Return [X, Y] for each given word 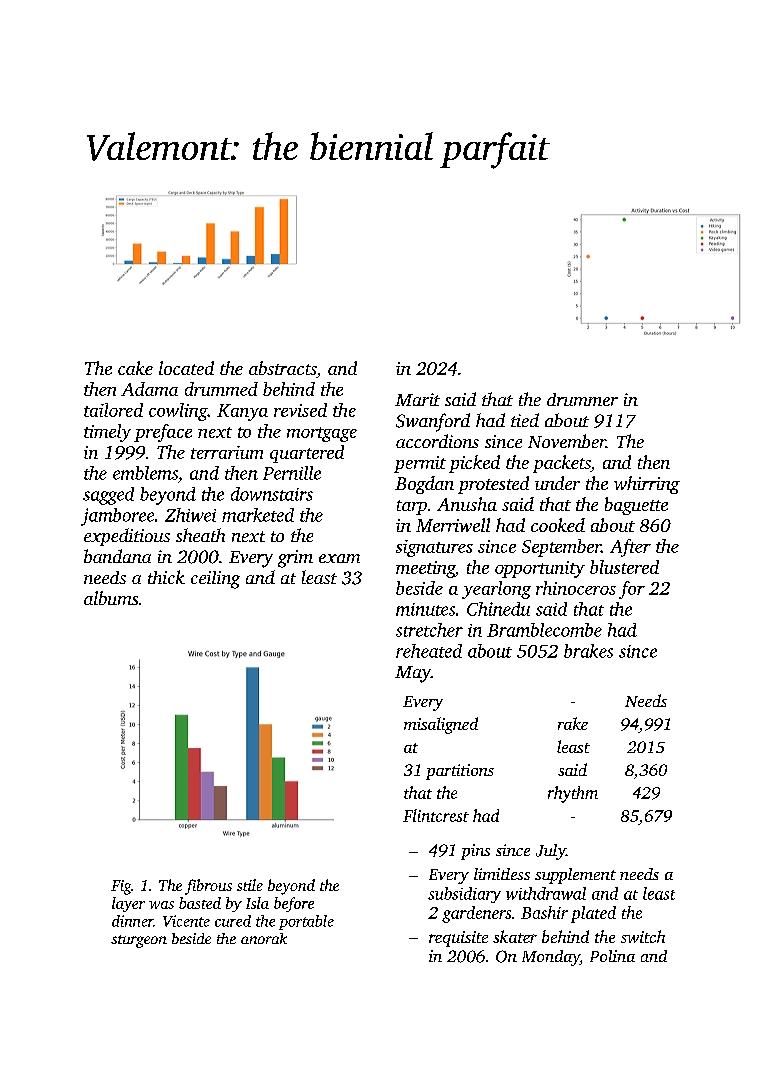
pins [475, 852]
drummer [582, 399]
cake [135, 368]
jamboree [117, 517]
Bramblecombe [544, 630]
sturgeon [139, 941]
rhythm [573, 794]
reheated [429, 651]
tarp [412, 507]
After [630, 548]
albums [111, 598]
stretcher [429, 630]
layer [128, 904]
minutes [425, 609]
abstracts [282, 368]
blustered [624, 567]
